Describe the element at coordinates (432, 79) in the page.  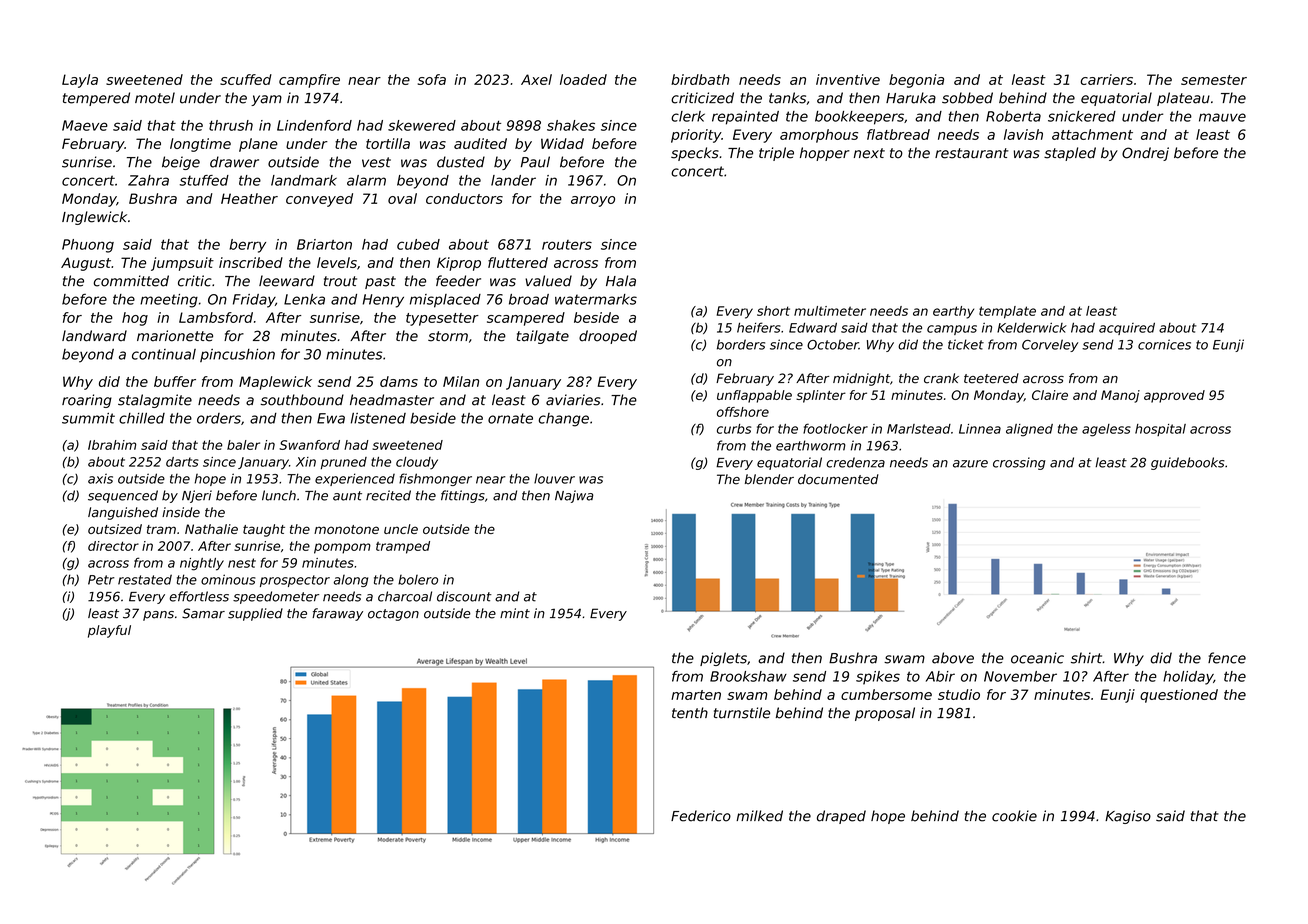
I see `sofa` at that location.
